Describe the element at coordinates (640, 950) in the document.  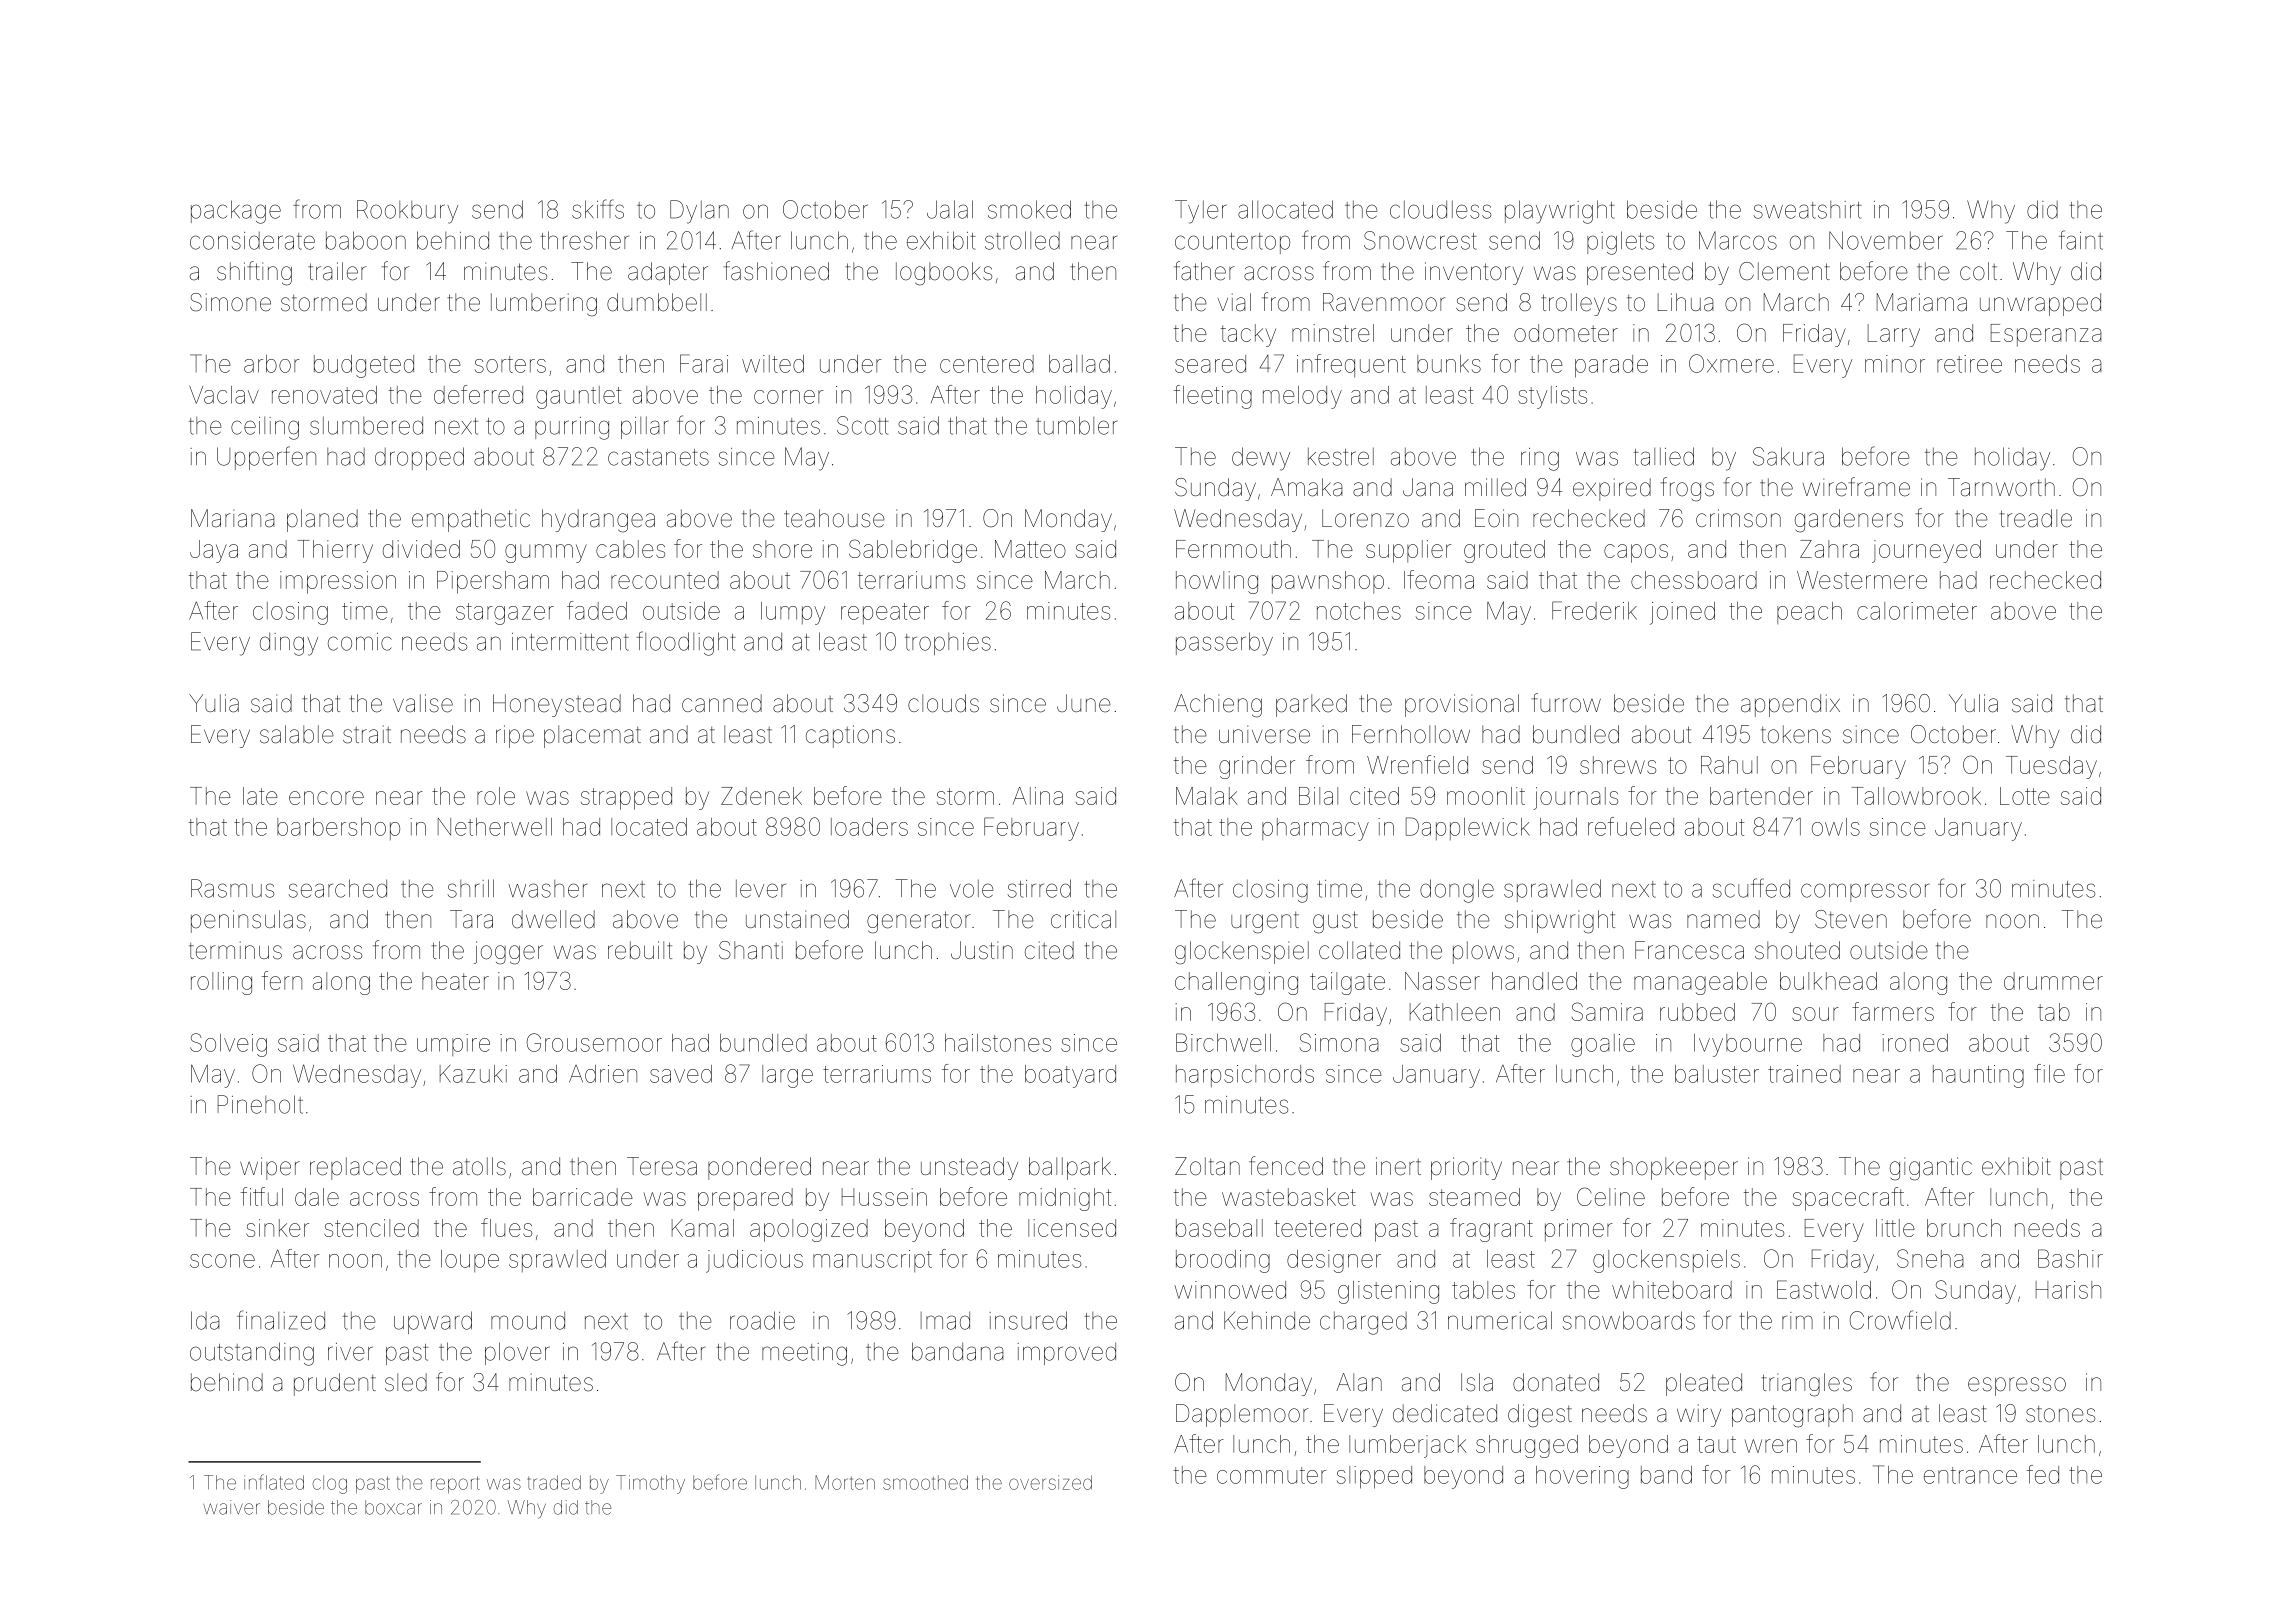
I see `rebuilt` at that location.
